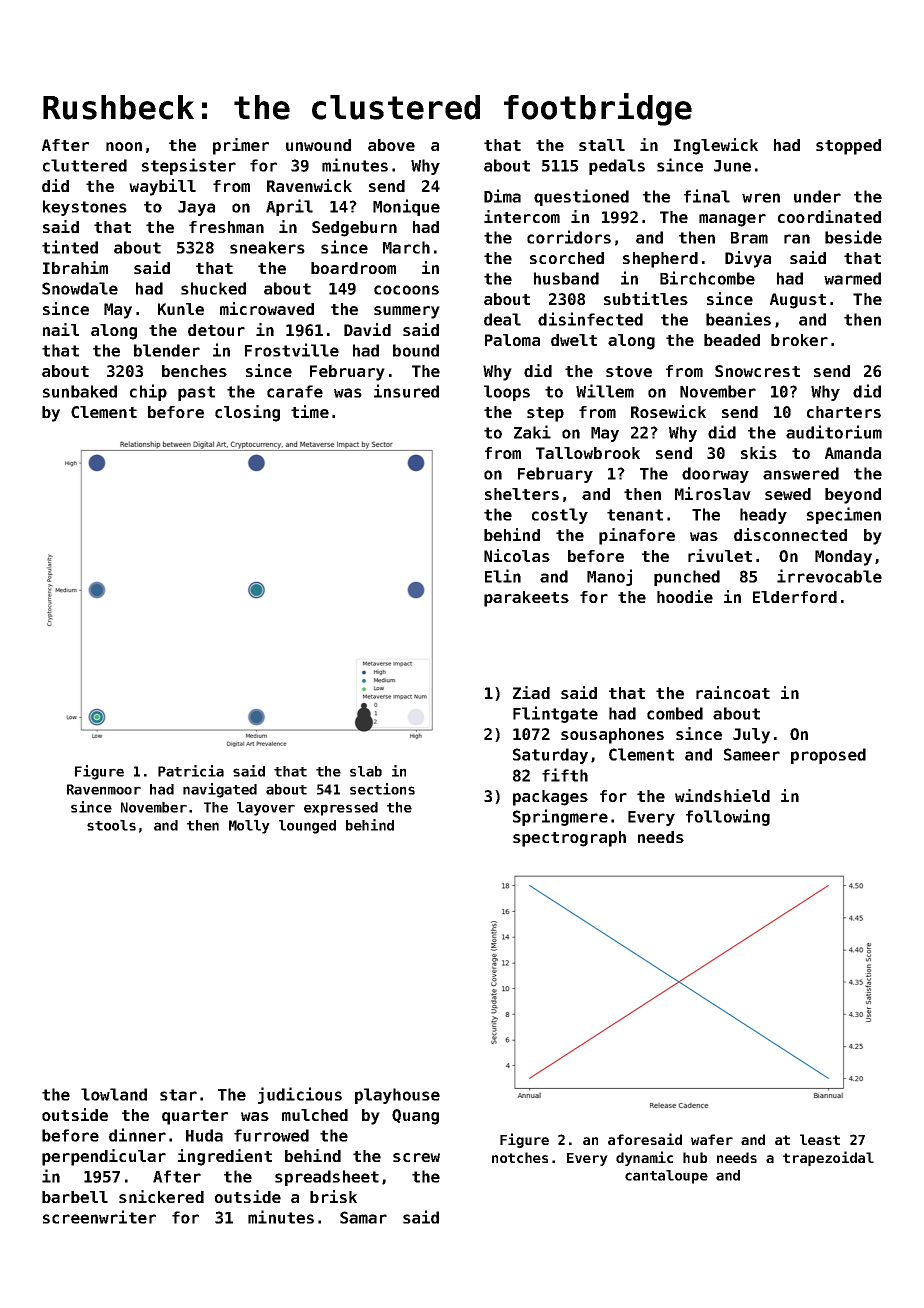 This image has height=1308, width=924. Describe the element at coordinates (354, 229) in the image. I see `Sedgeburn` at that location.
